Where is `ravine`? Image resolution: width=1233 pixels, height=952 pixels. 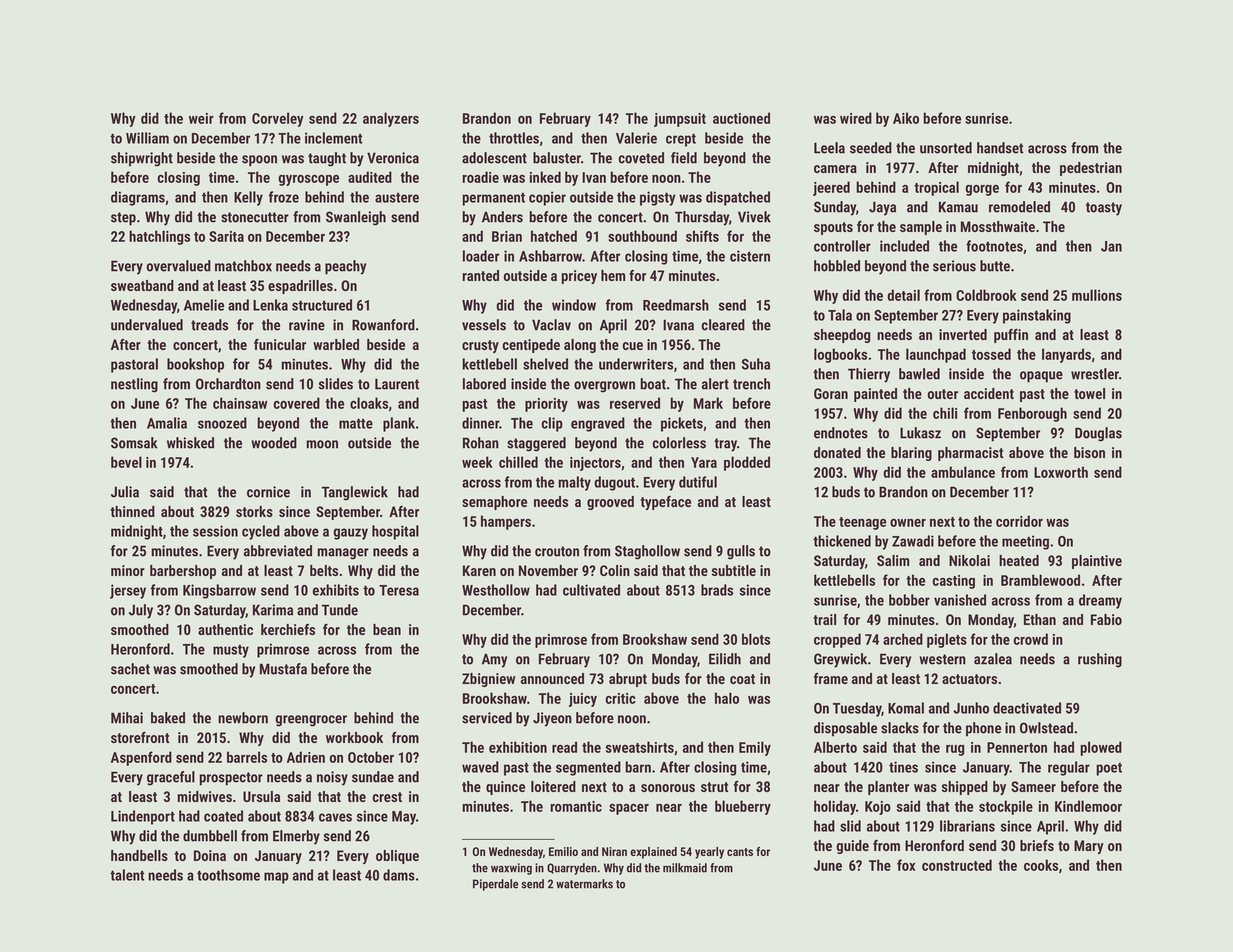
ravine is located at coordinates (307, 325).
